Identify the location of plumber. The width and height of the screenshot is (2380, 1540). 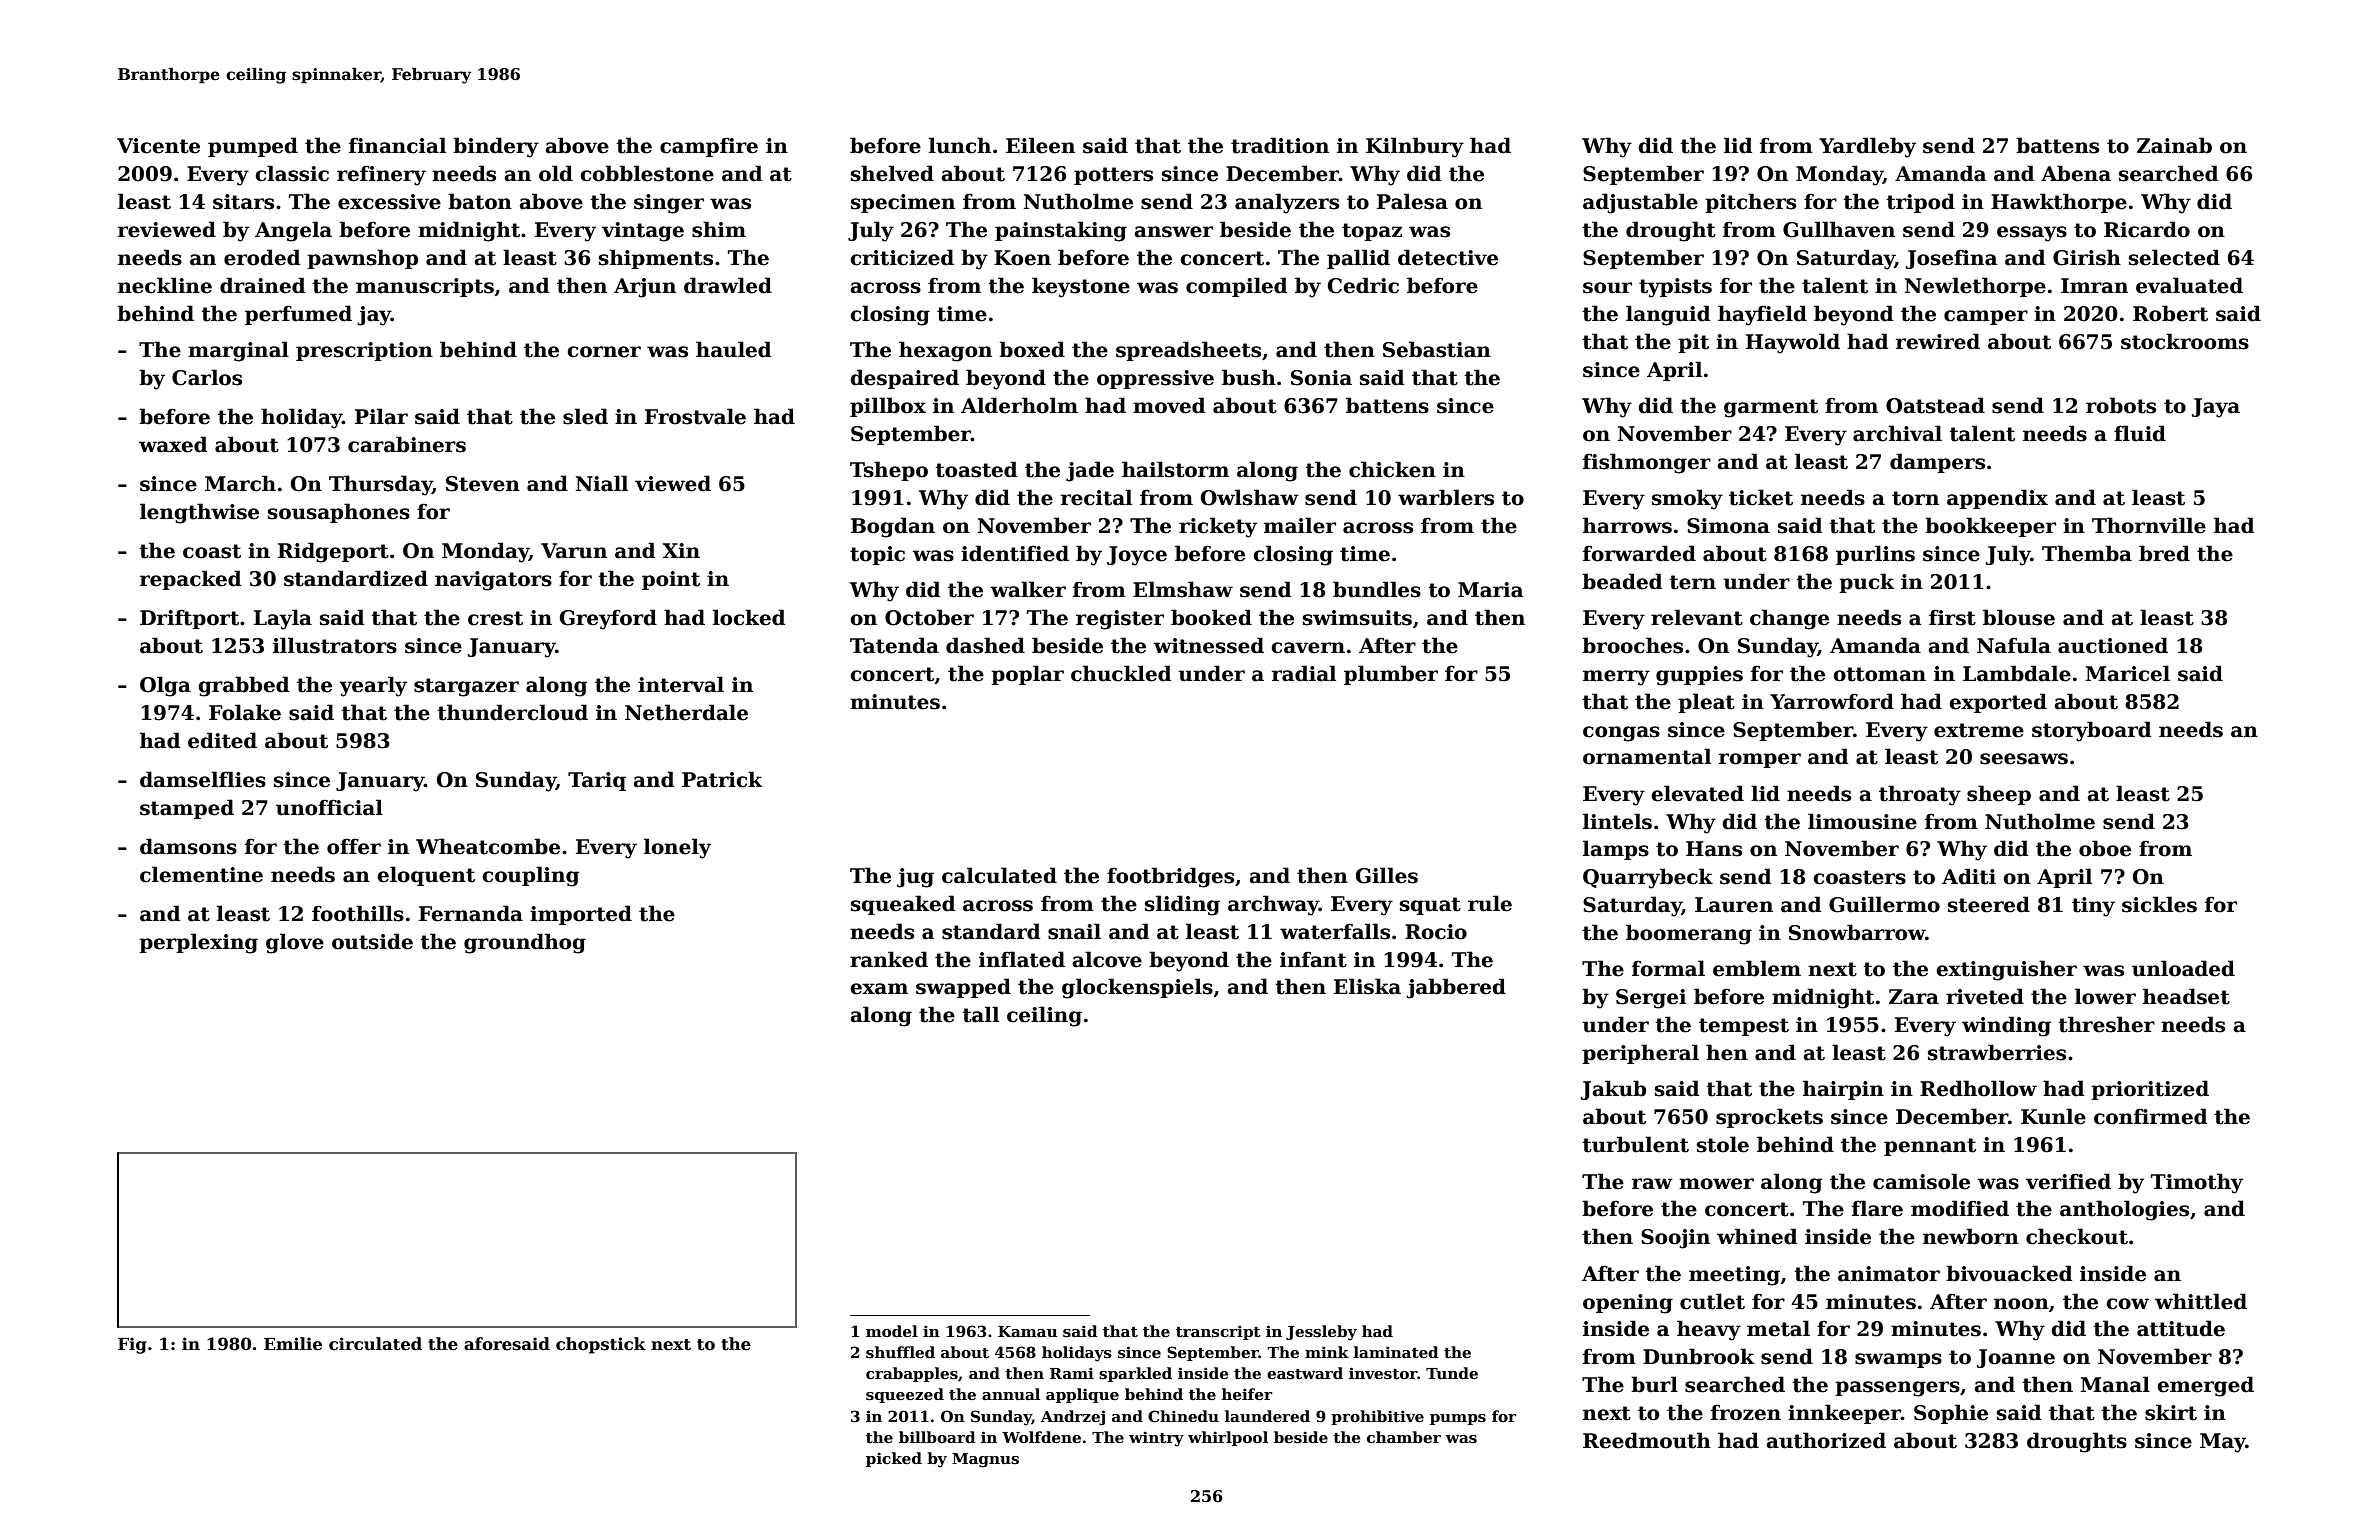
(1391, 675).
